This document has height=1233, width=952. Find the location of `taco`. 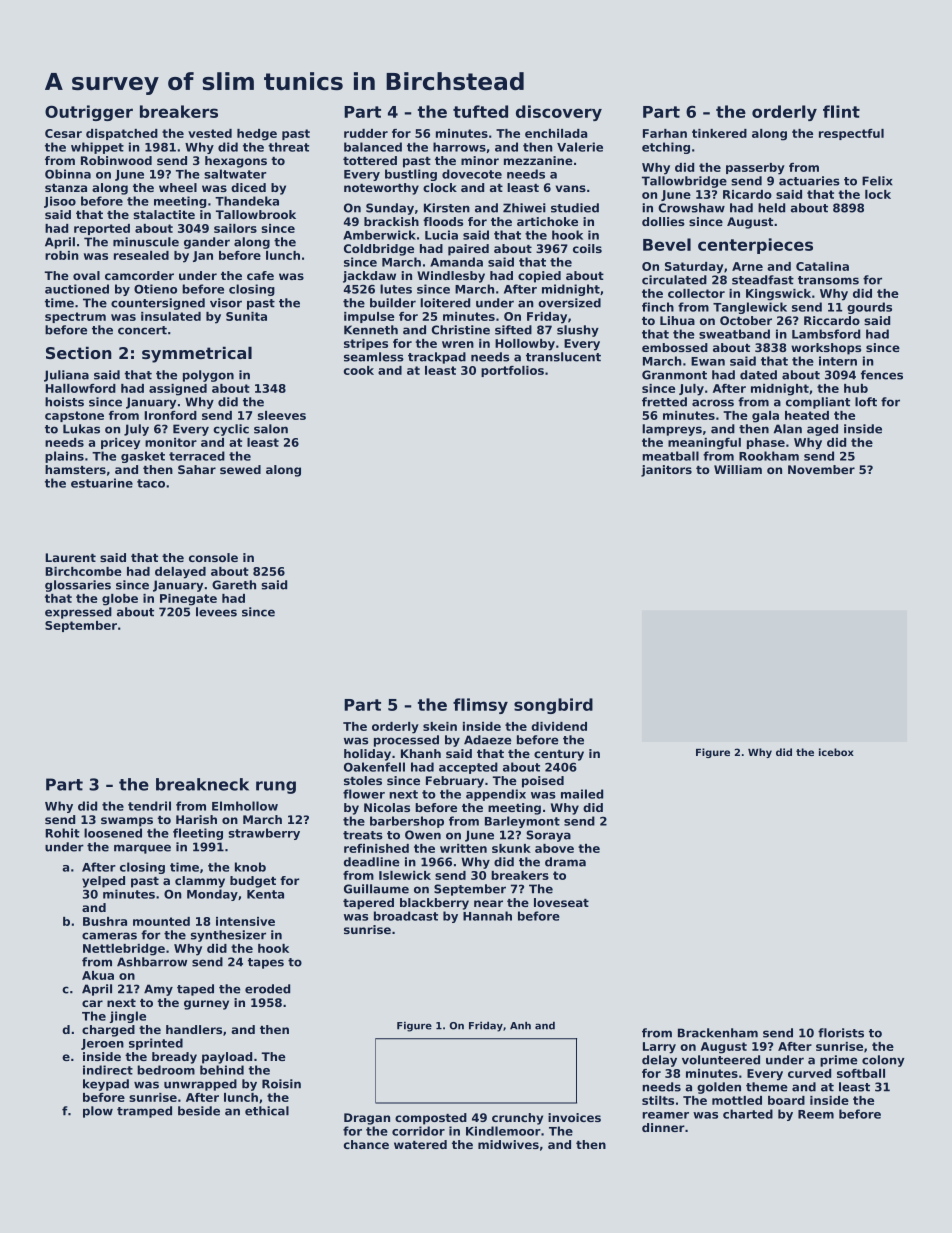

taco is located at coordinates (151, 483).
